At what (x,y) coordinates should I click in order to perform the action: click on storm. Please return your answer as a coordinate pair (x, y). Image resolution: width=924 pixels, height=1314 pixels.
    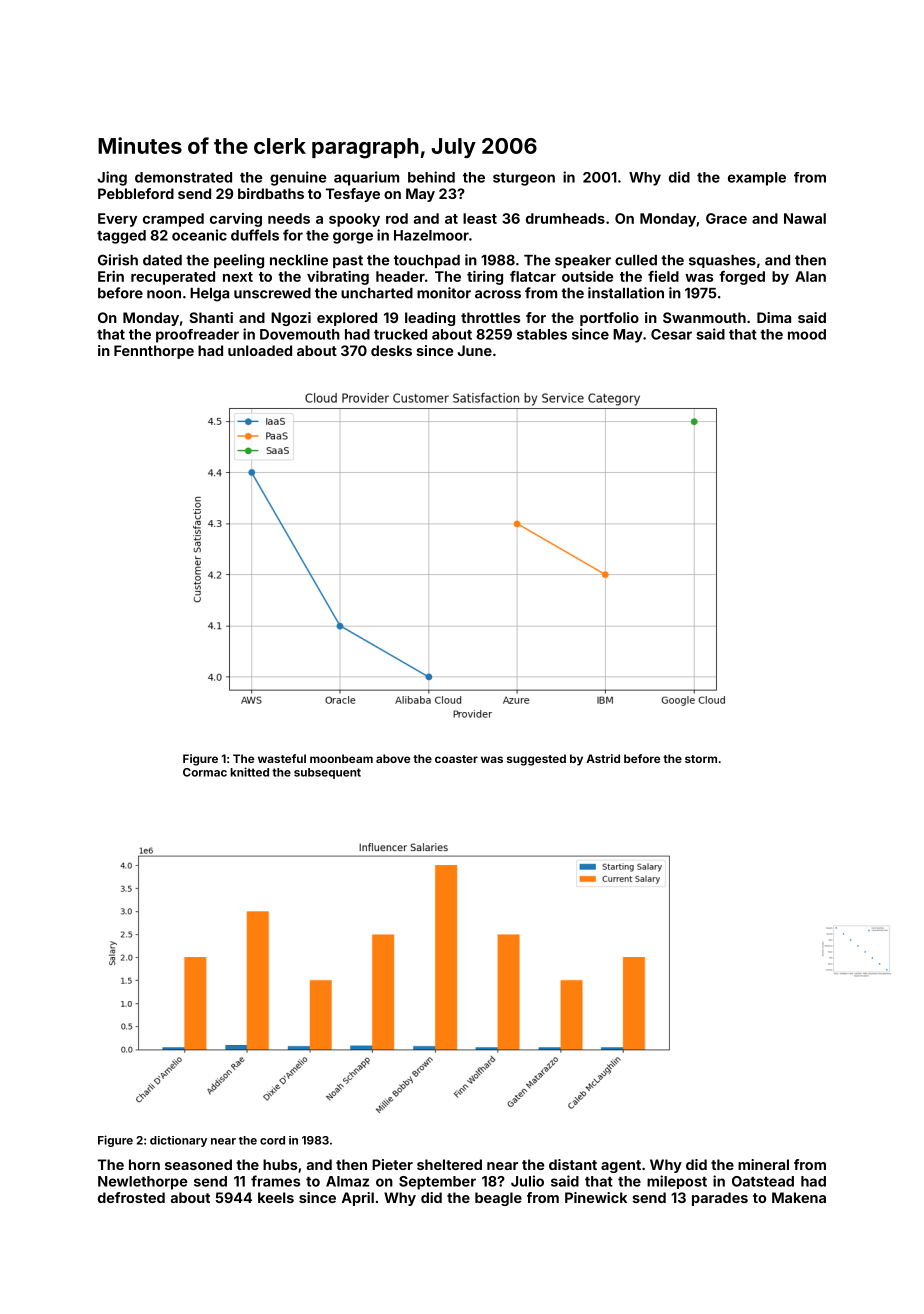
    Looking at the image, I should click on (701, 759).
